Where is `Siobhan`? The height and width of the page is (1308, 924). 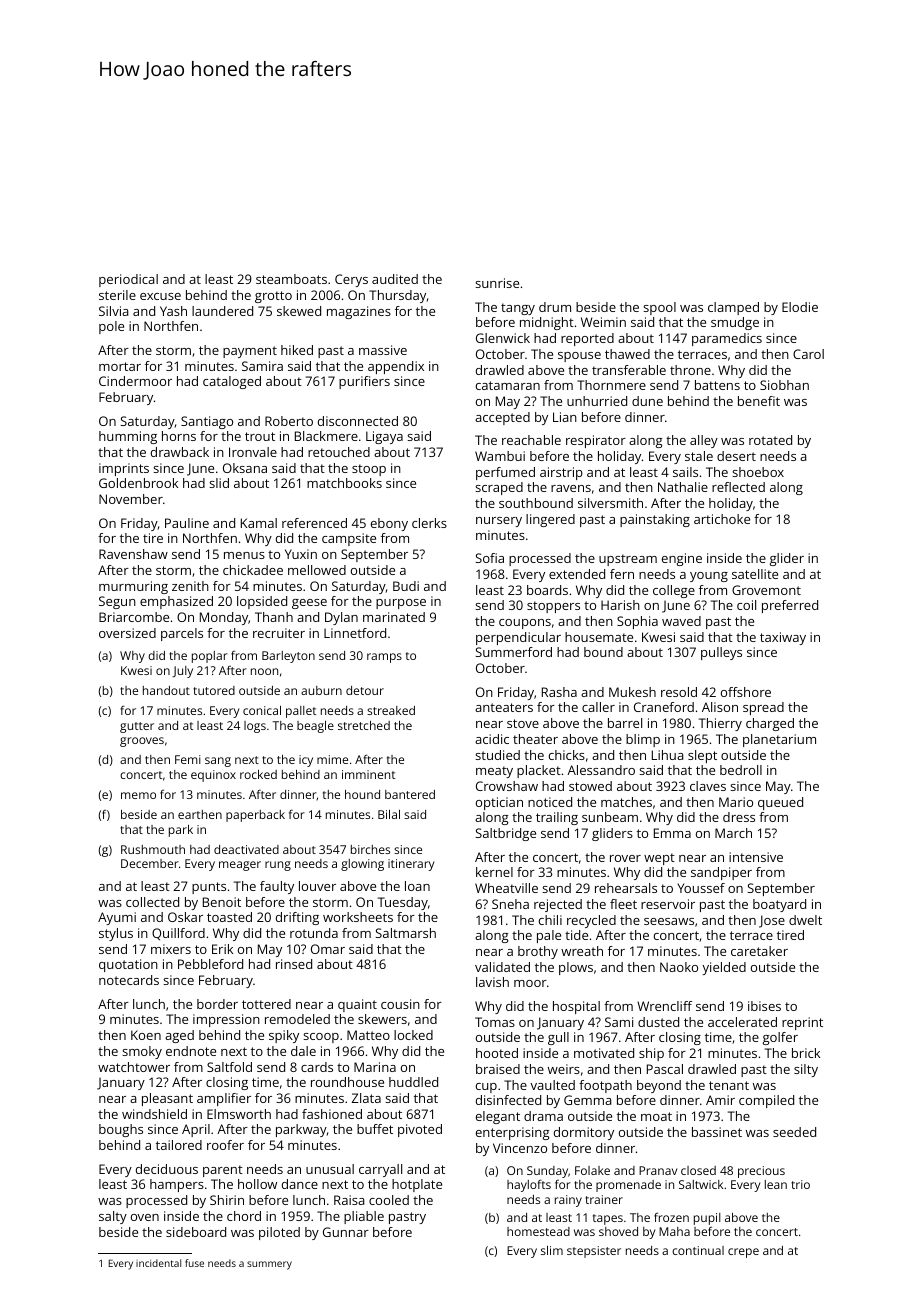
Siobhan is located at coordinates (784, 385).
